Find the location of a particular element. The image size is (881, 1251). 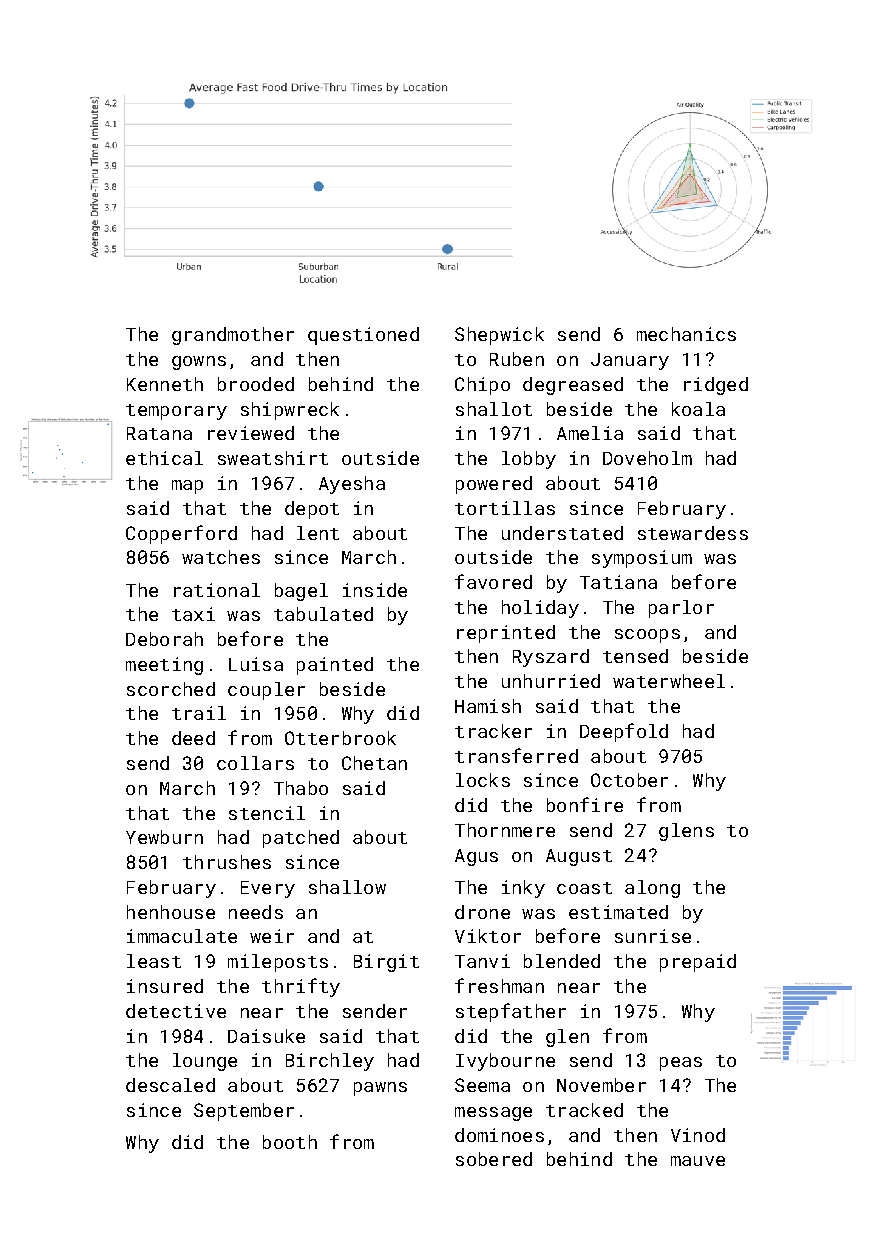

Doveholm is located at coordinates (647, 458).
